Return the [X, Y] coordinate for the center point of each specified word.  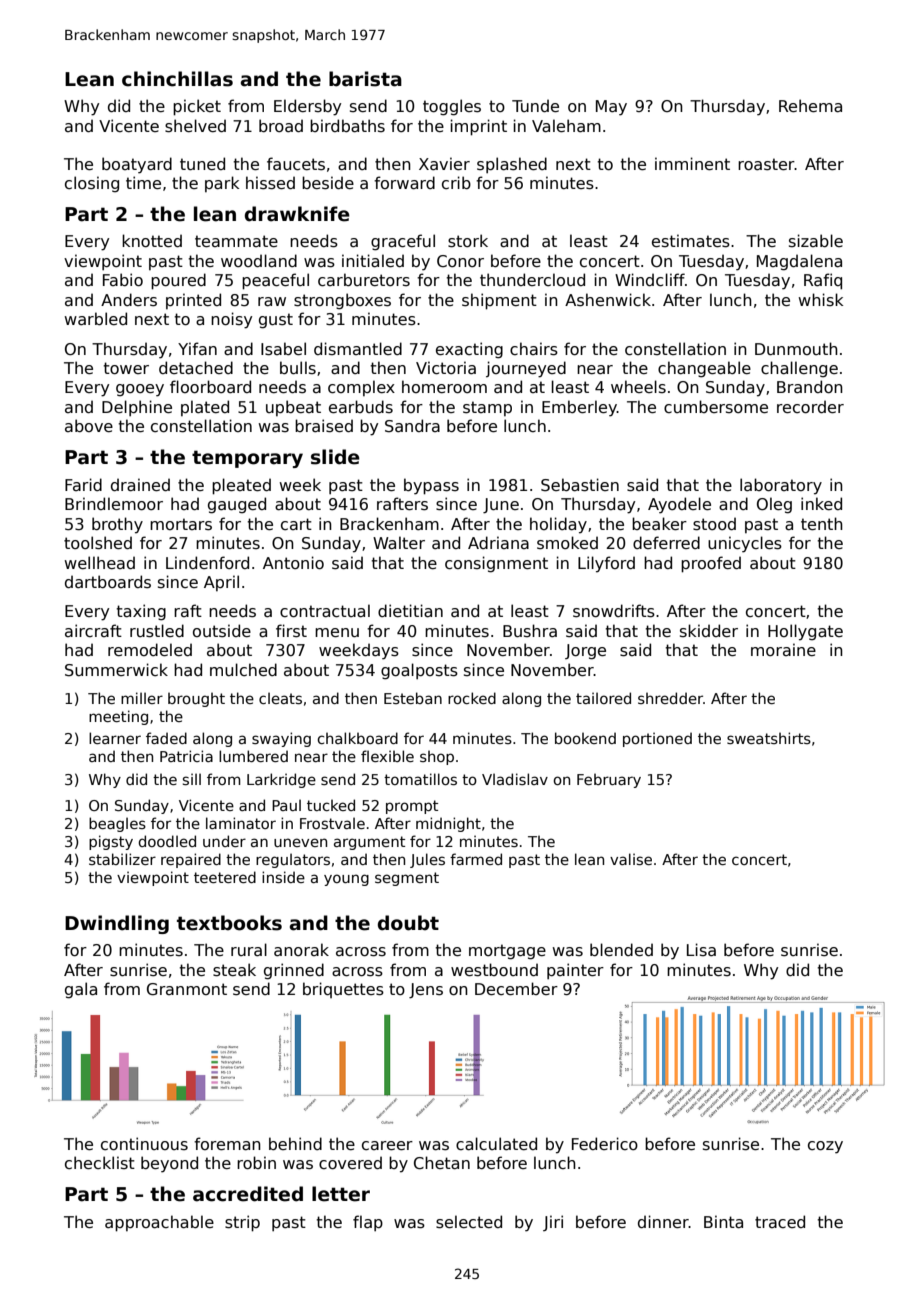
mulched [243, 669]
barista [365, 79]
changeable [704, 369]
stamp [487, 408]
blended [621, 949]
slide [335, 457]
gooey [140, 390]
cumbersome [716, 406]
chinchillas [177, 79]
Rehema [810, 106]
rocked [472, 698]
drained [140, 485]
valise [631, 859]
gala [81, 990]
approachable [159, 1223]
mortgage [507, 952]
